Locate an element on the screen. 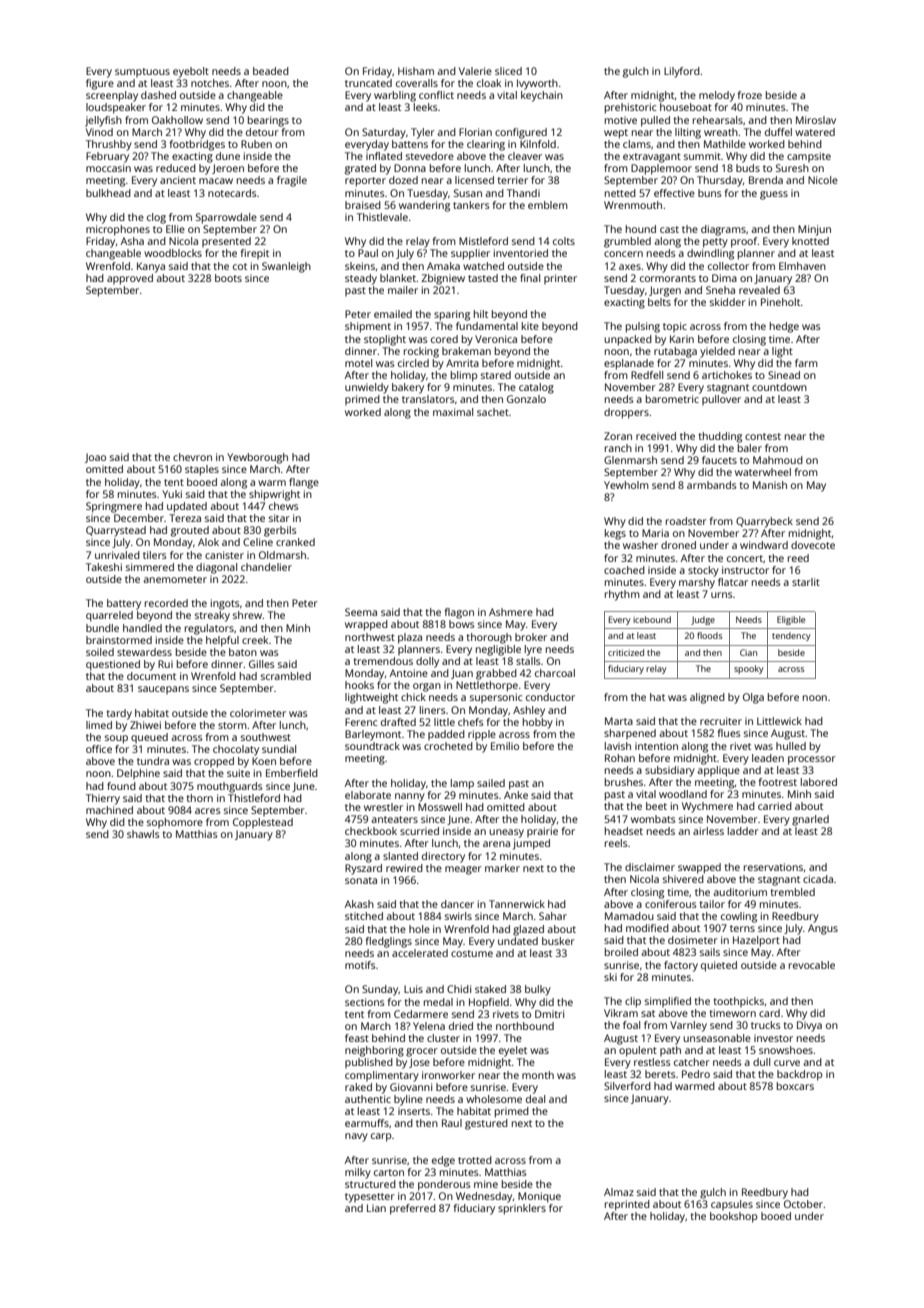  approved is located at coordinates (130, 279).
